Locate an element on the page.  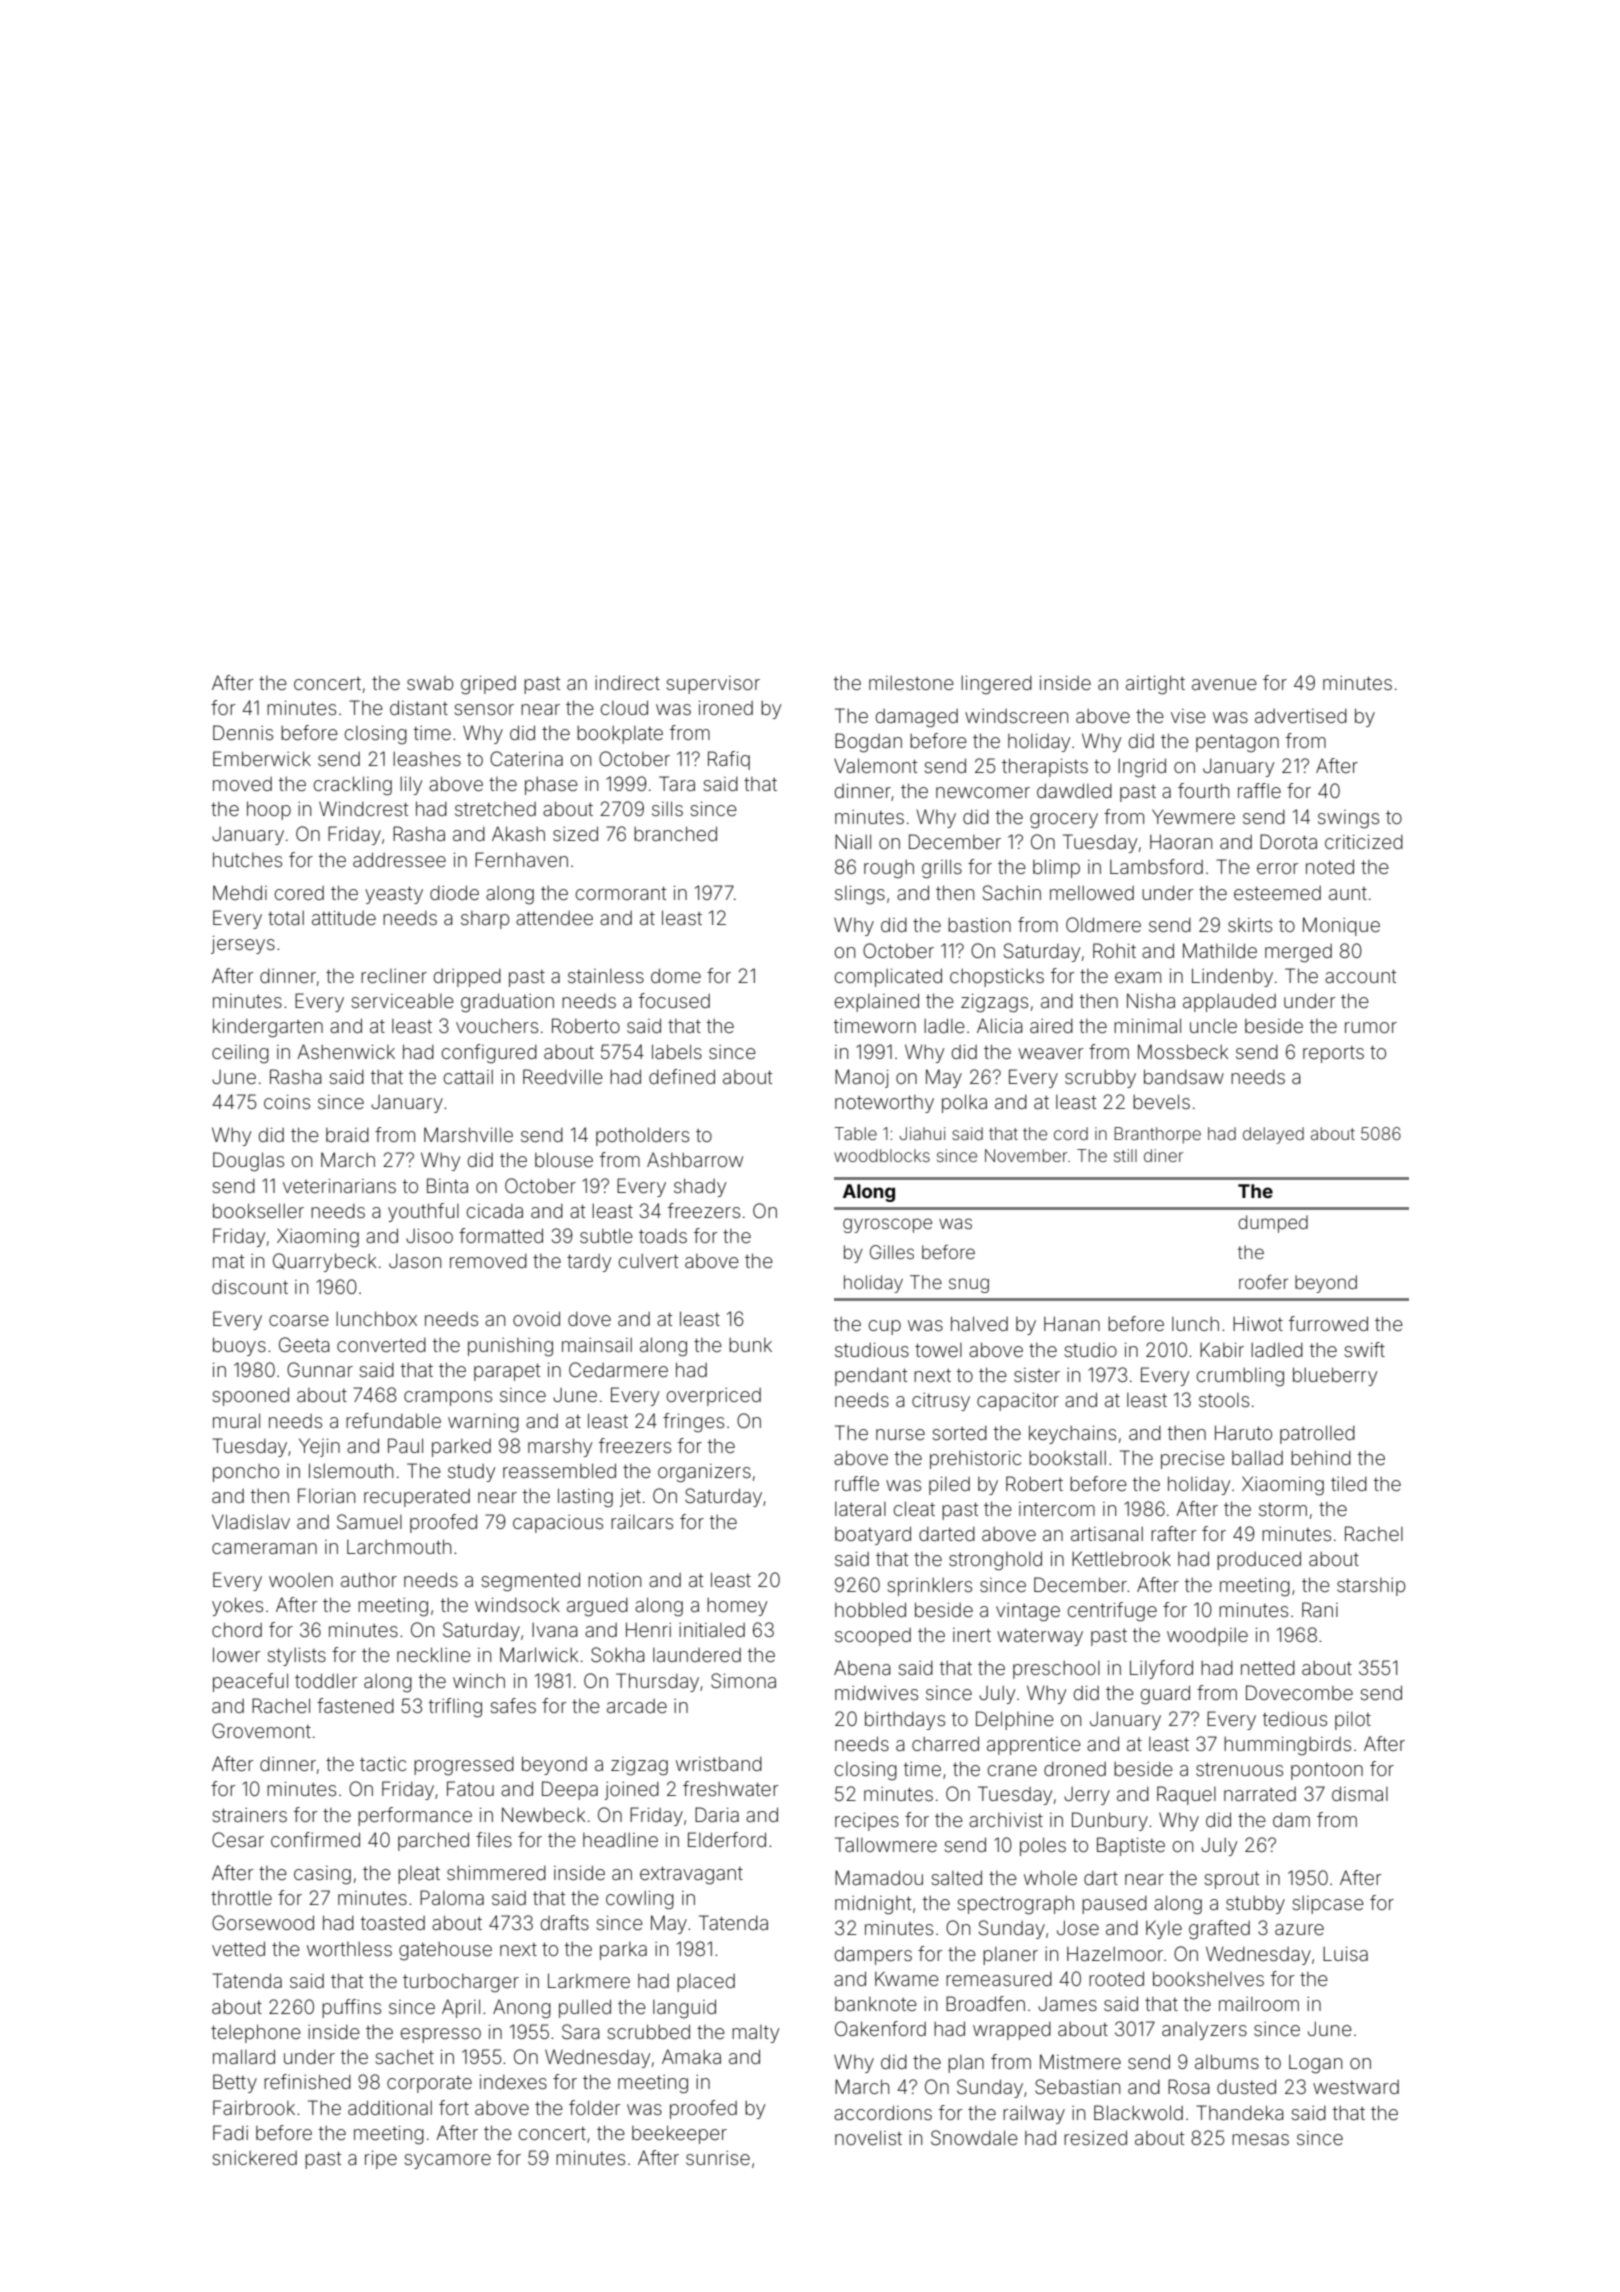
bunk is located at coordinates (750, 1345).
